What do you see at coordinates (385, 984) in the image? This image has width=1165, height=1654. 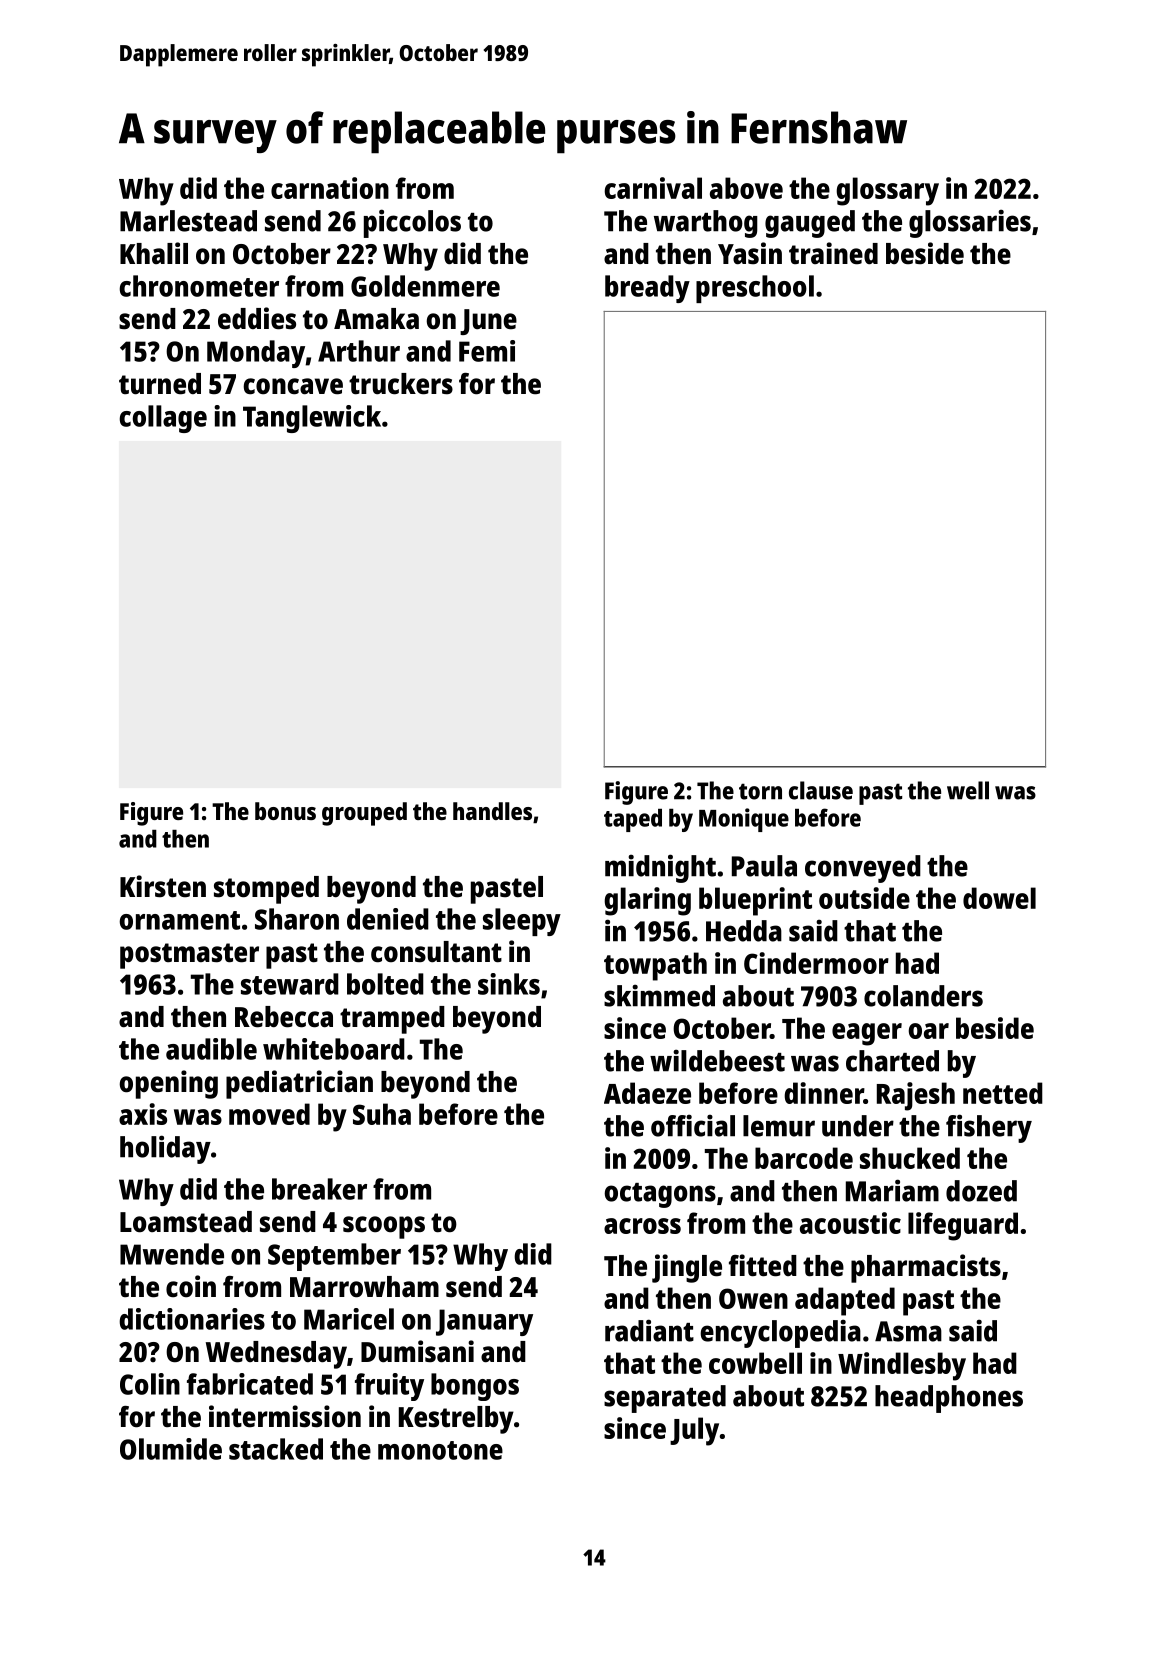 I see `bolted` at bounding box center [385, 984].
